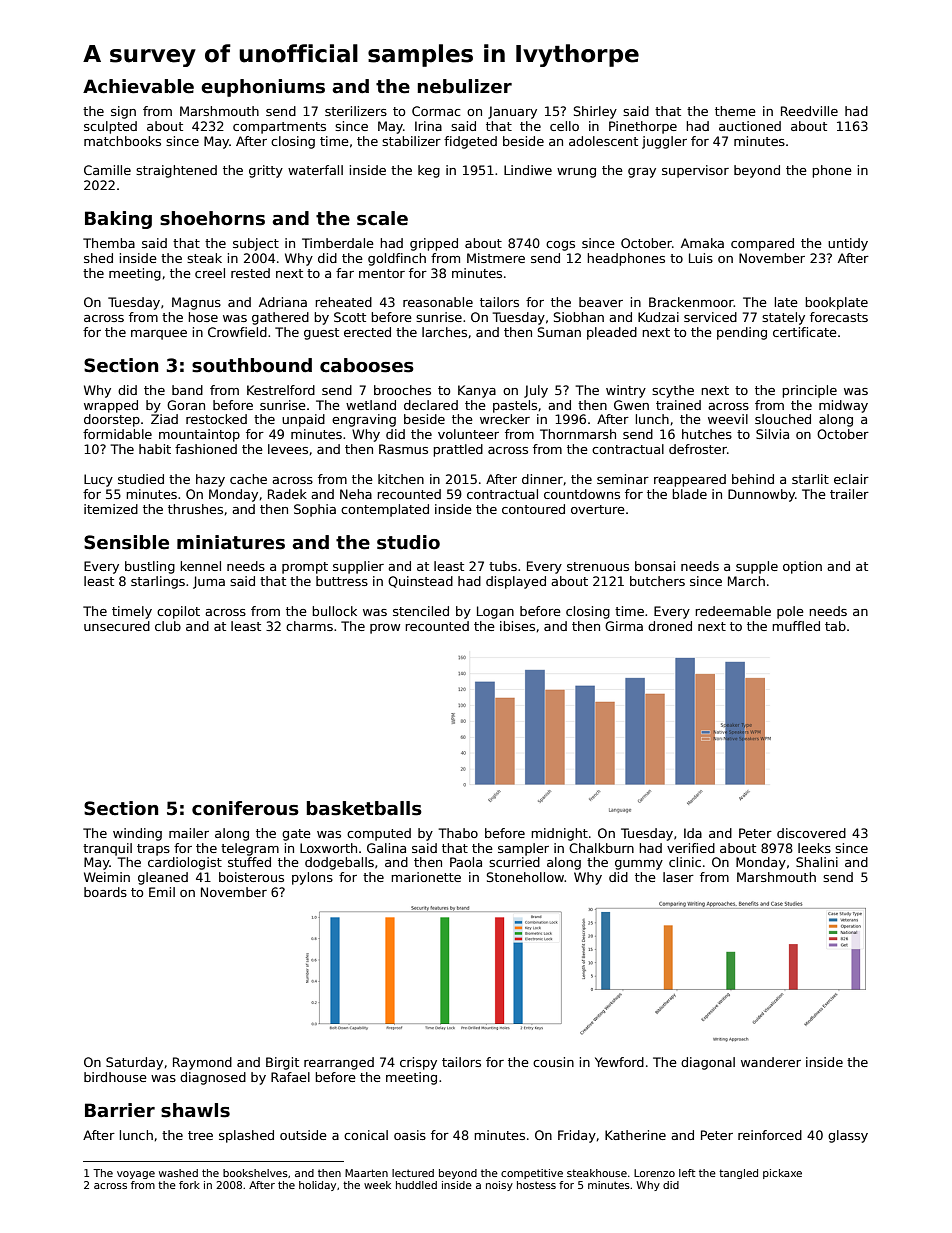  What do you see at coordinates (263, 88) in the image?
I see `euphoniums` at bounding box center [263, 88].
